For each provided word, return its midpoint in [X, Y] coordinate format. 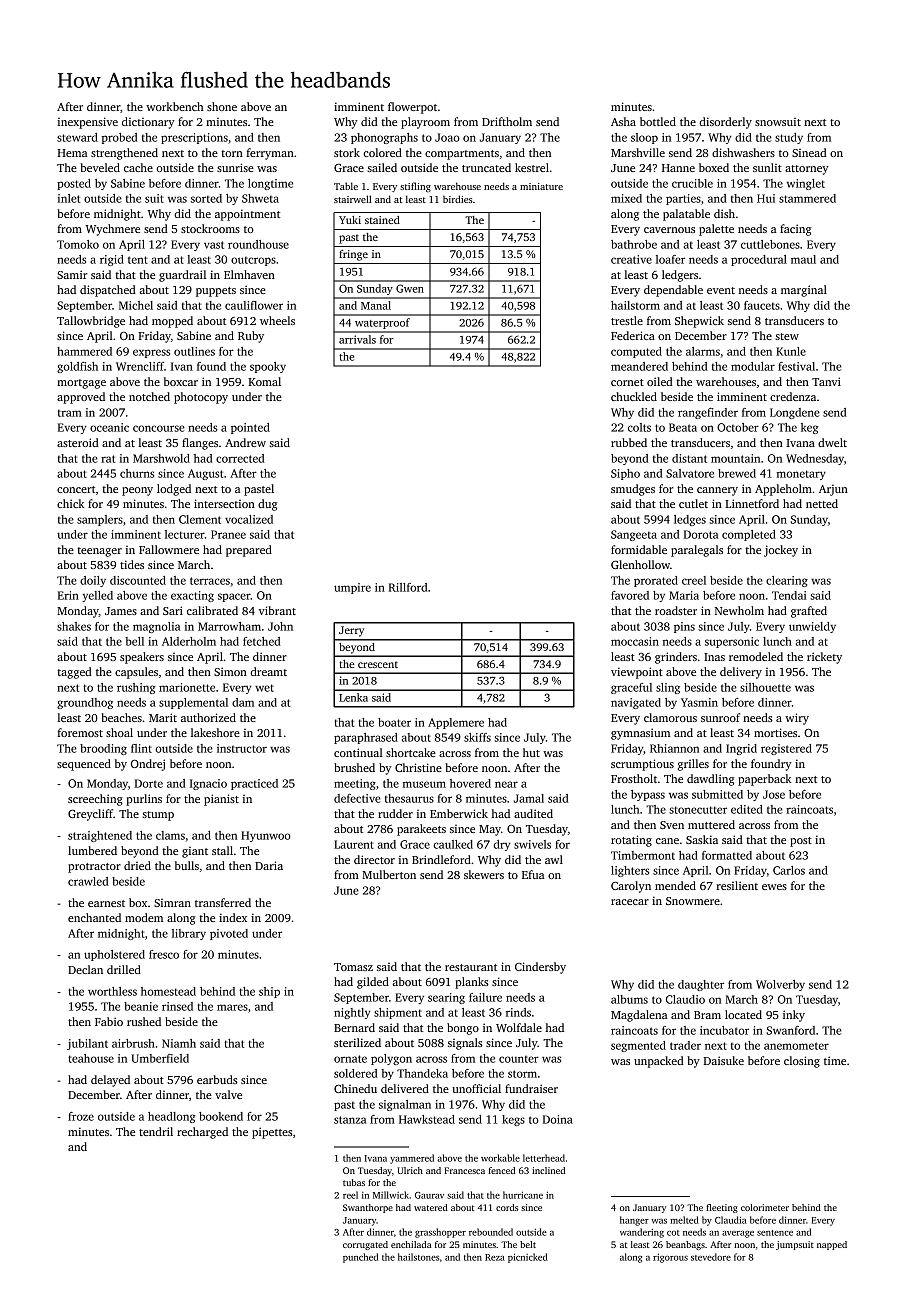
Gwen [410, 288]
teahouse [91, 1058]
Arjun [833, 490]
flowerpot [412, 108]
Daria [269, 865]
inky [794, 1016]
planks [472, 983]
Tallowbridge [91, 322]
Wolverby [780, 985]
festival [796, 366]
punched [360, 1258]
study [789, 138]
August [205, 474]
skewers [484, 874]
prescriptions [194, 138]
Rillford [408, 587]
